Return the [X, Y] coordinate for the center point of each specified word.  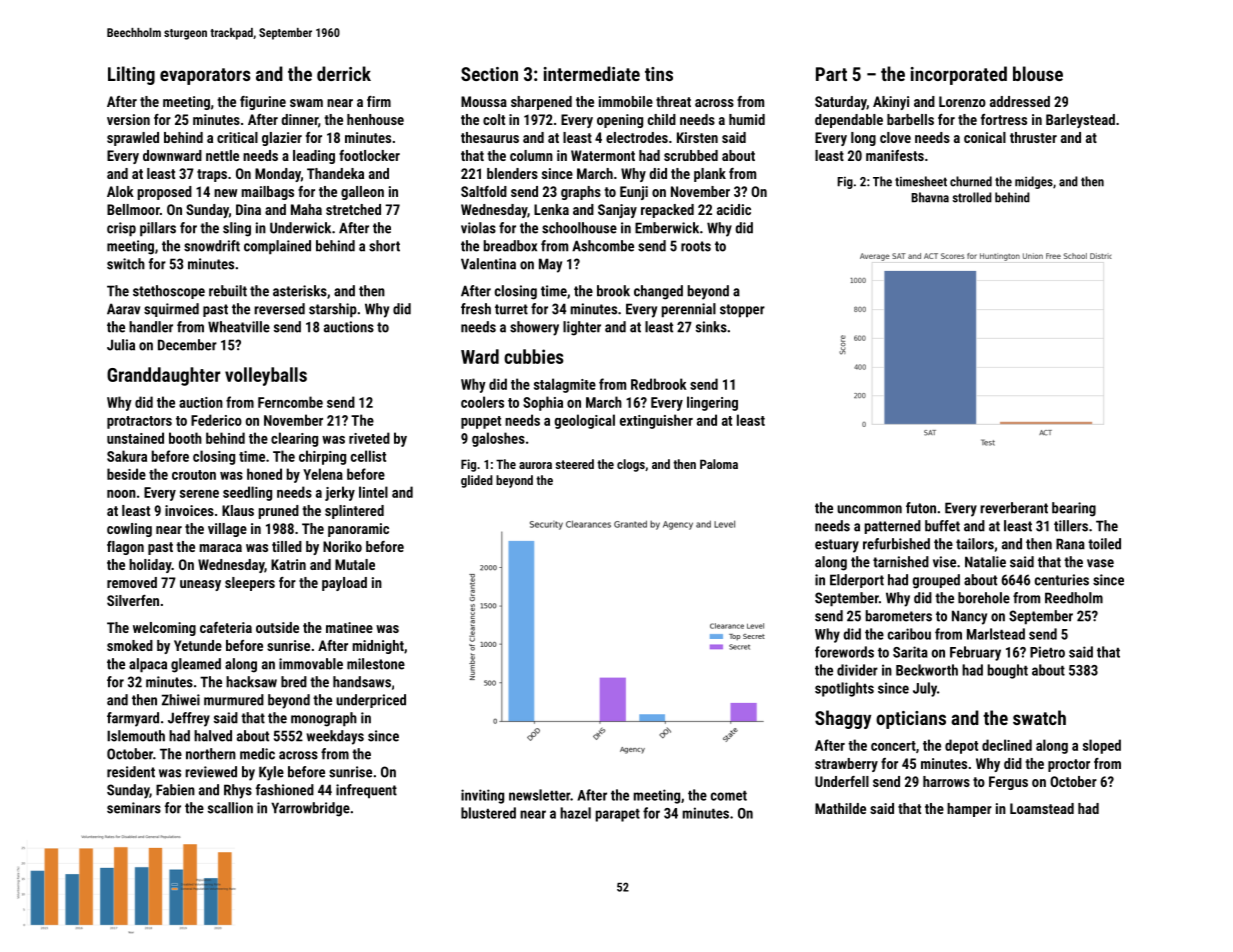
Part [831, 74]
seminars [134, 808]
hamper [969, 810]
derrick [344, 73]
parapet [618, 815]
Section [489, 74]
